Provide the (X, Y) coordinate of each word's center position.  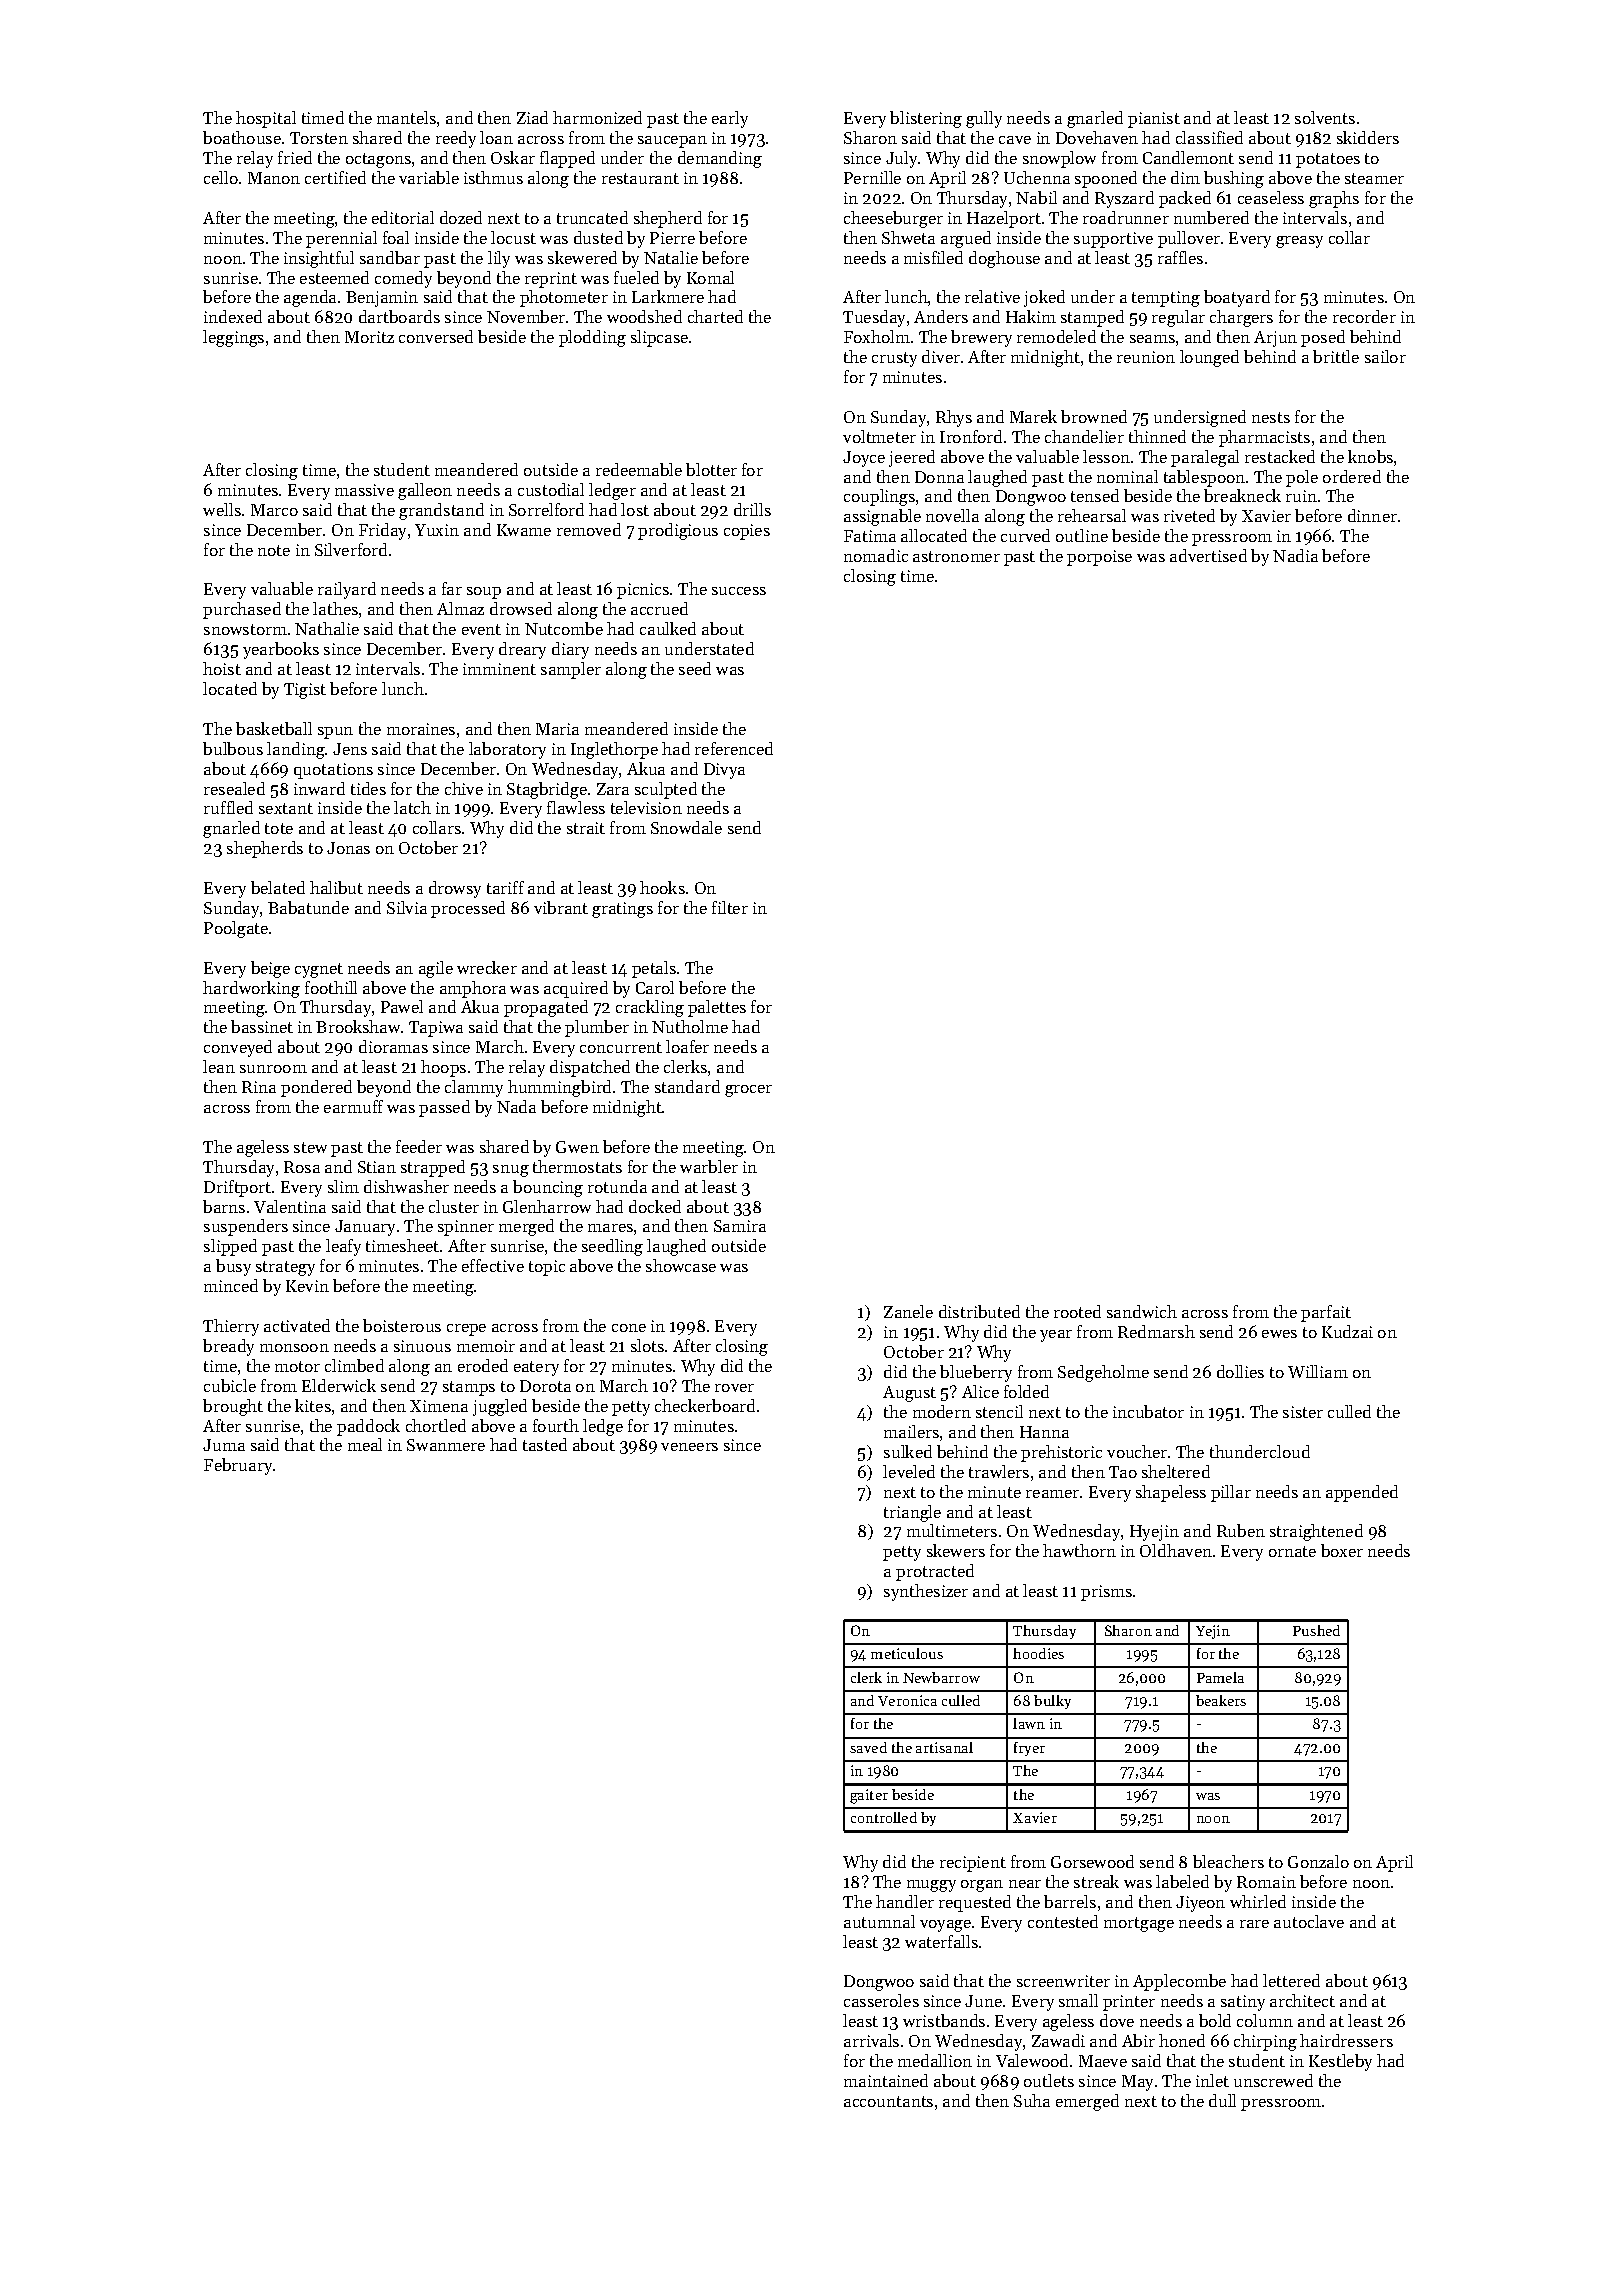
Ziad (532, 117)
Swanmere (446, 1445)
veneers (689, 1447)
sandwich (1142, 1311)
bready (228, 1347)
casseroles (881, 2000)
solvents (1325, 117)
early (730, 119)
